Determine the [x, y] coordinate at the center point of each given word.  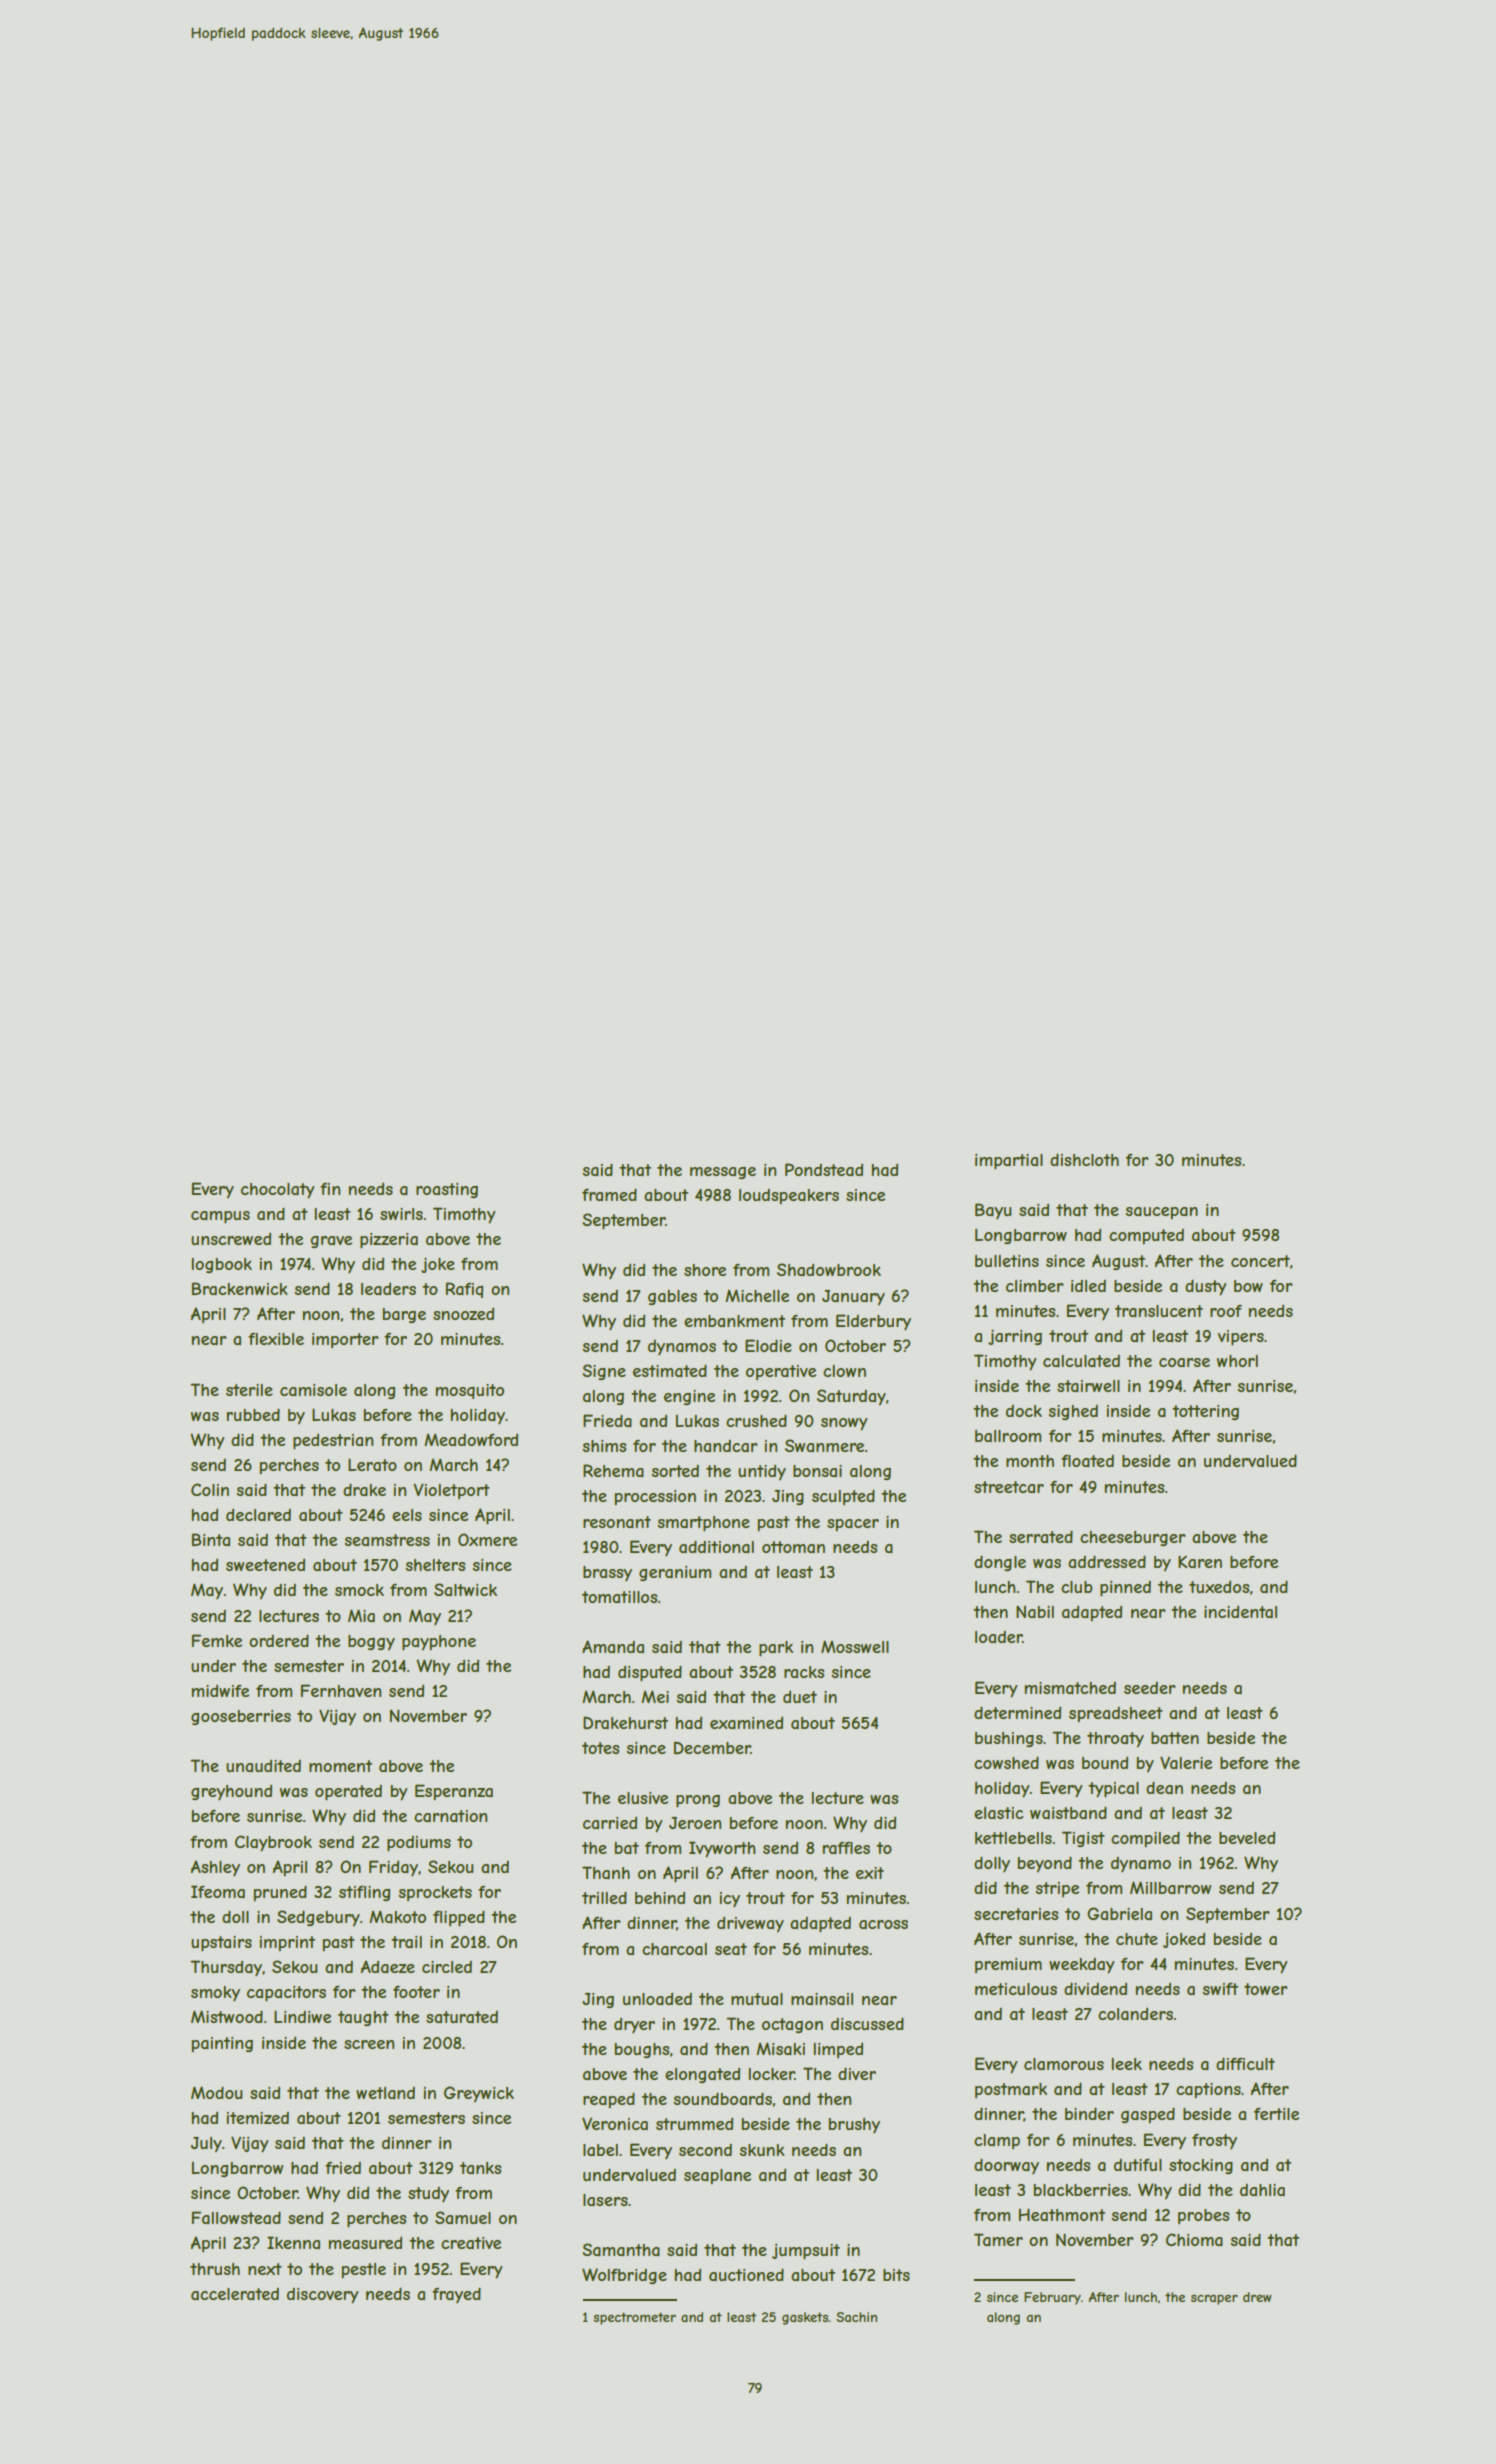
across [883, 1924]
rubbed [253, 1414]
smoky [215, 1993]
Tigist [1083, 1839]
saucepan [1161, 1213]
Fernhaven [341, 1690]
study [428, 2194]
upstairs [221, 1944]
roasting [447, 1190]
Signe [604, 1372]
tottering [1205, 1412]
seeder [1150, 1688]
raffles [846, 1848]
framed [609, 1194]
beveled [1247, 1838]
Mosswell [855, 1646]
